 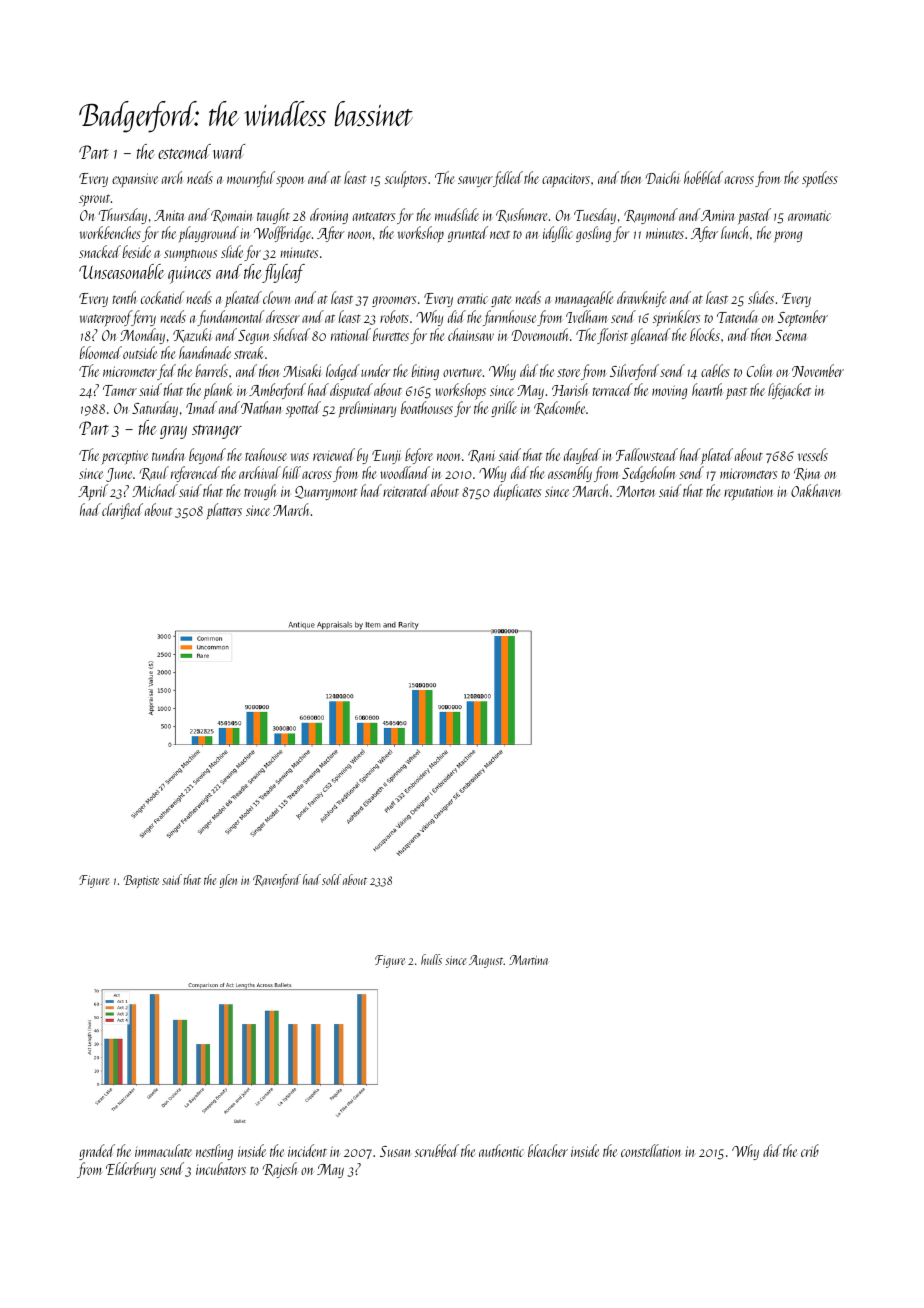 I want to click on constellation, so click(x=651, y=1150).
